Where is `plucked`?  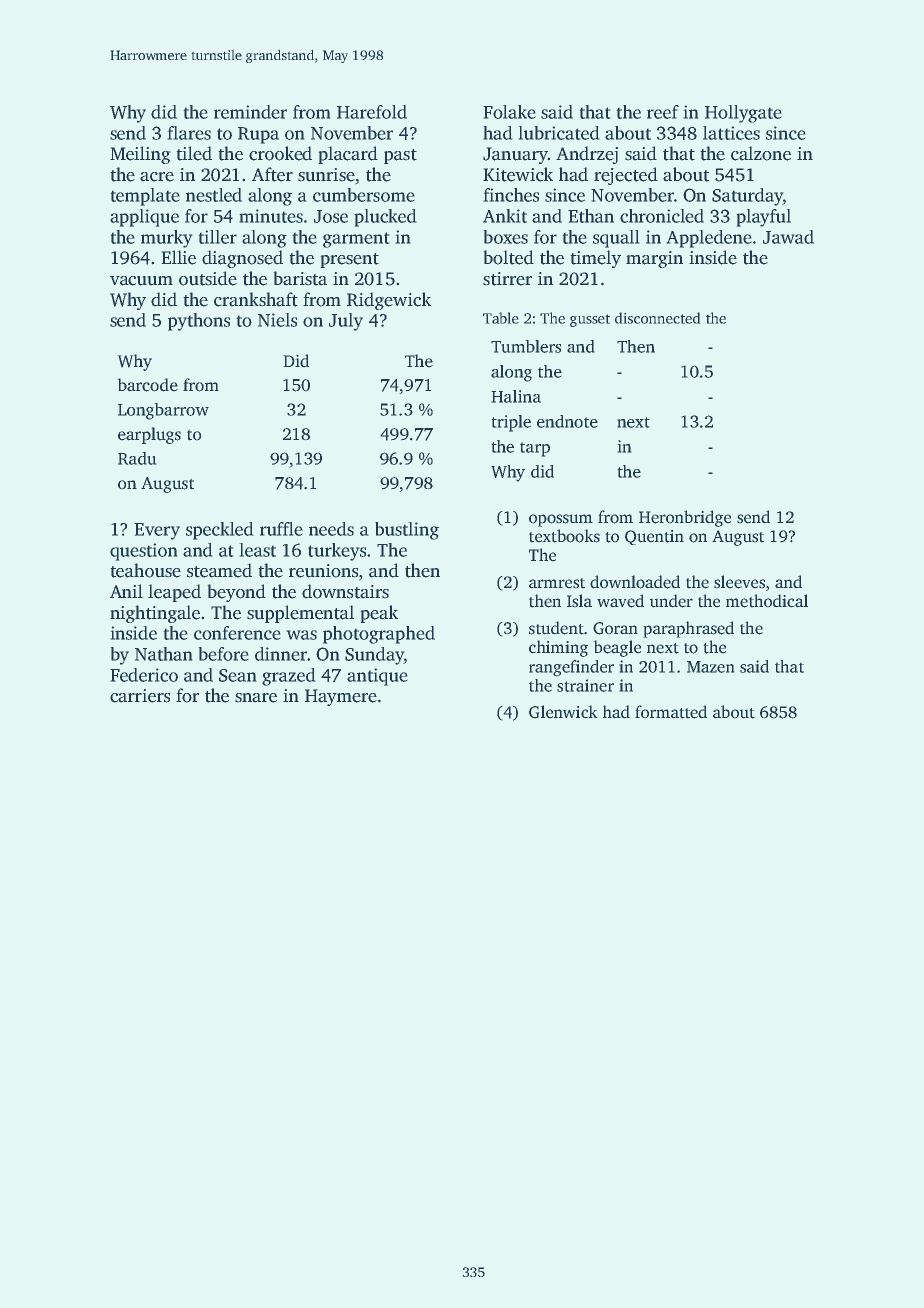 plucked is located at coordinates (385, 218).
